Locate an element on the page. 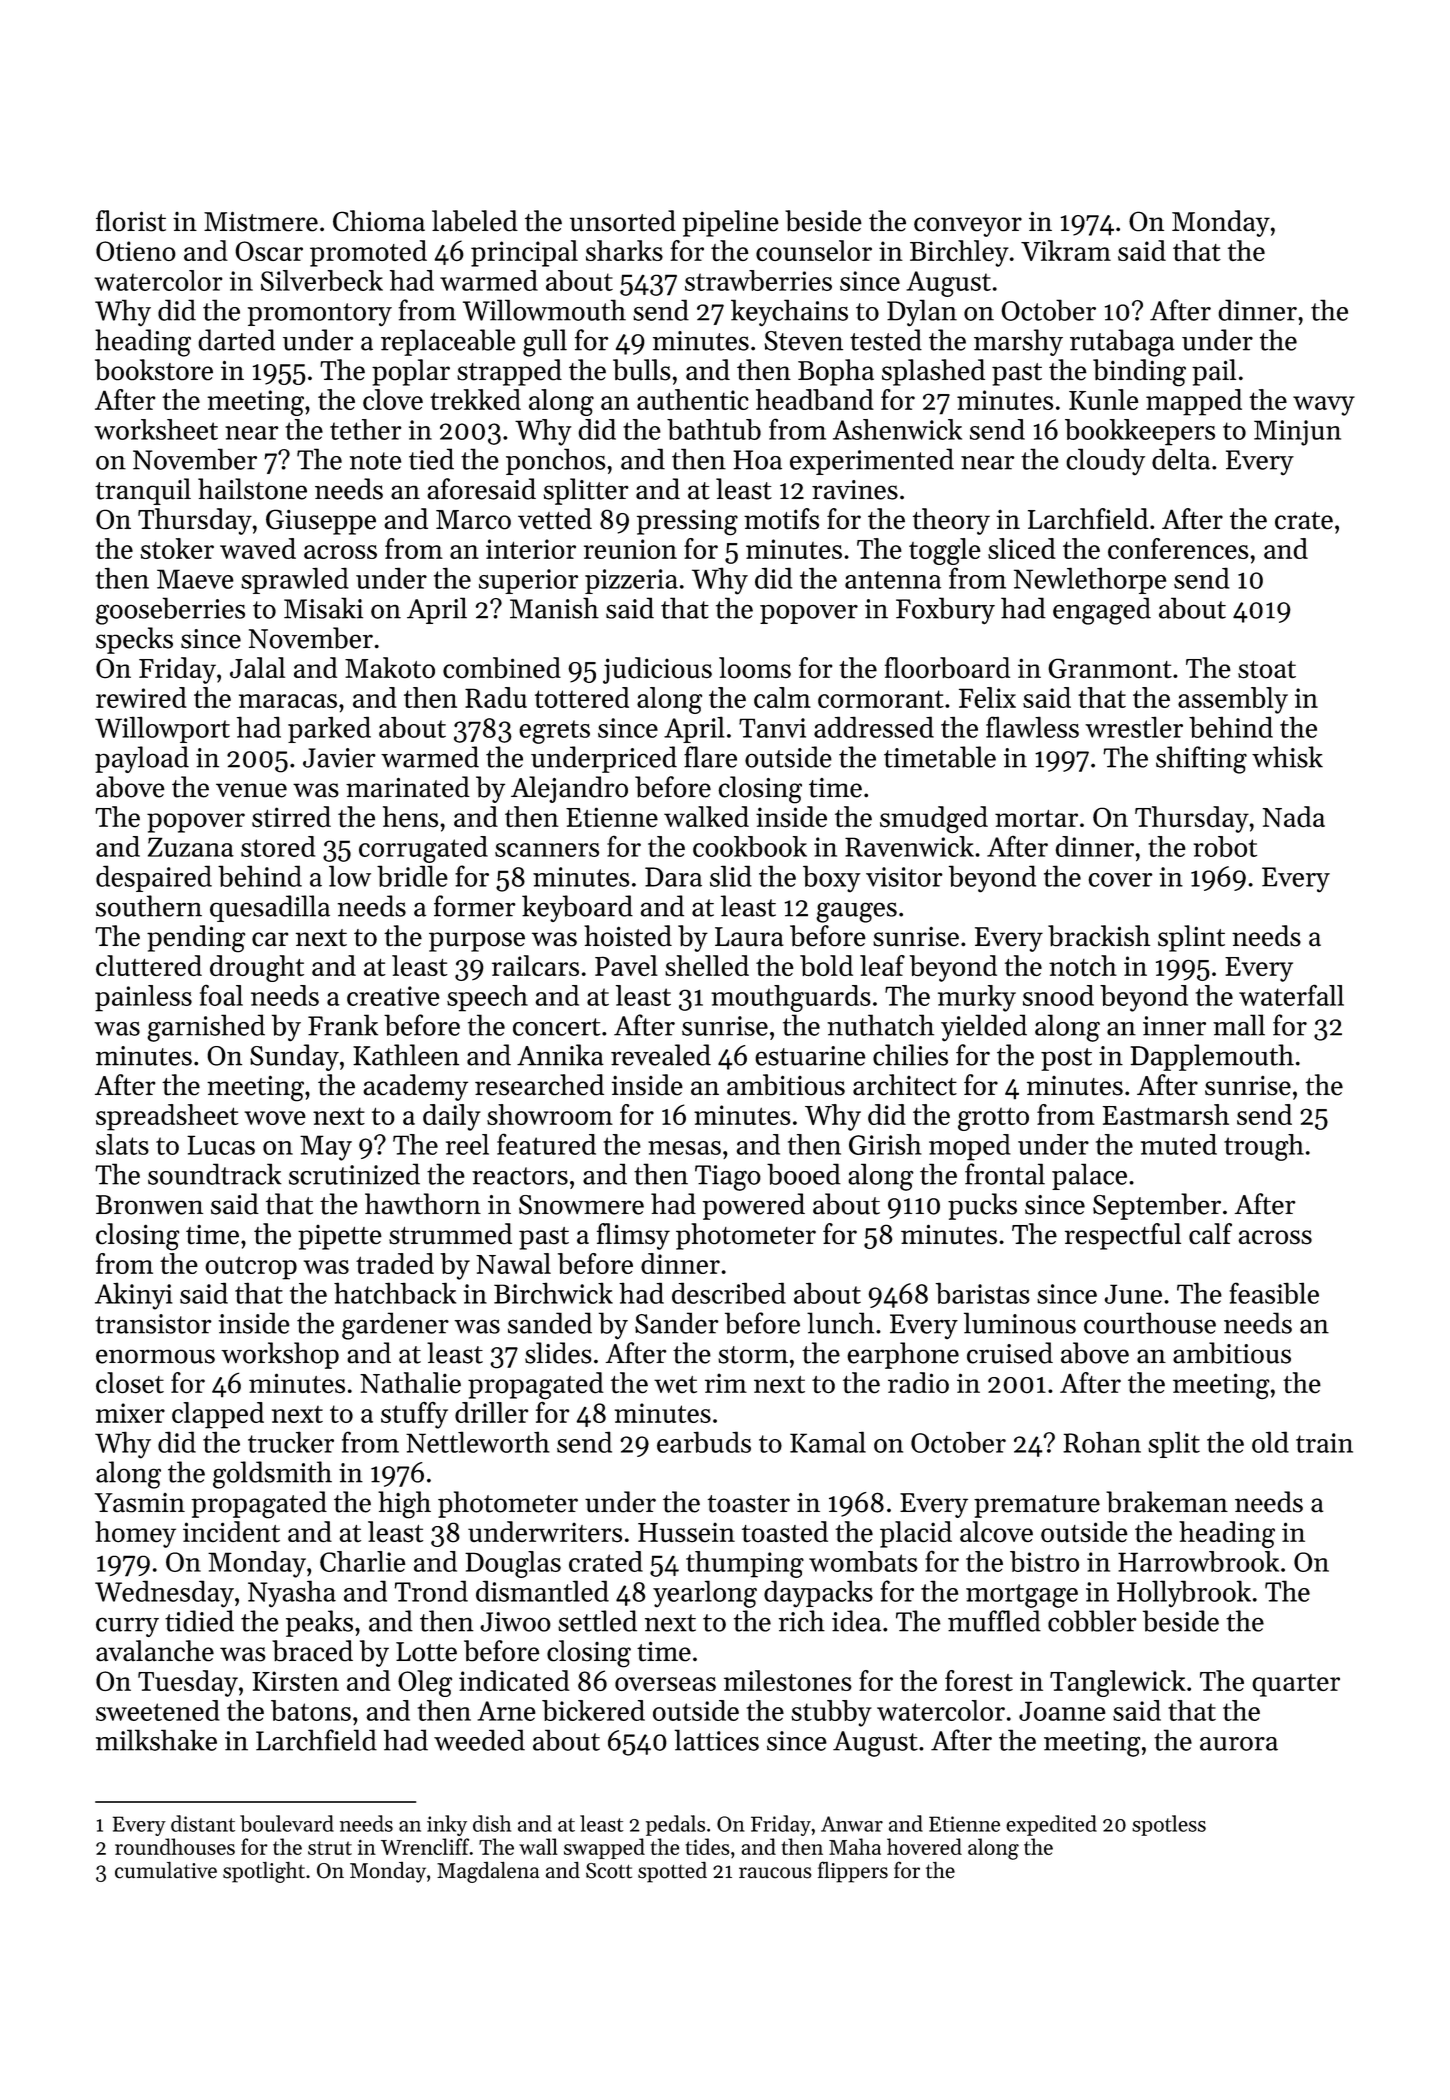 The height and width of the document is (2100, 1450). luminous is located at coordinates (1020, 1323).
